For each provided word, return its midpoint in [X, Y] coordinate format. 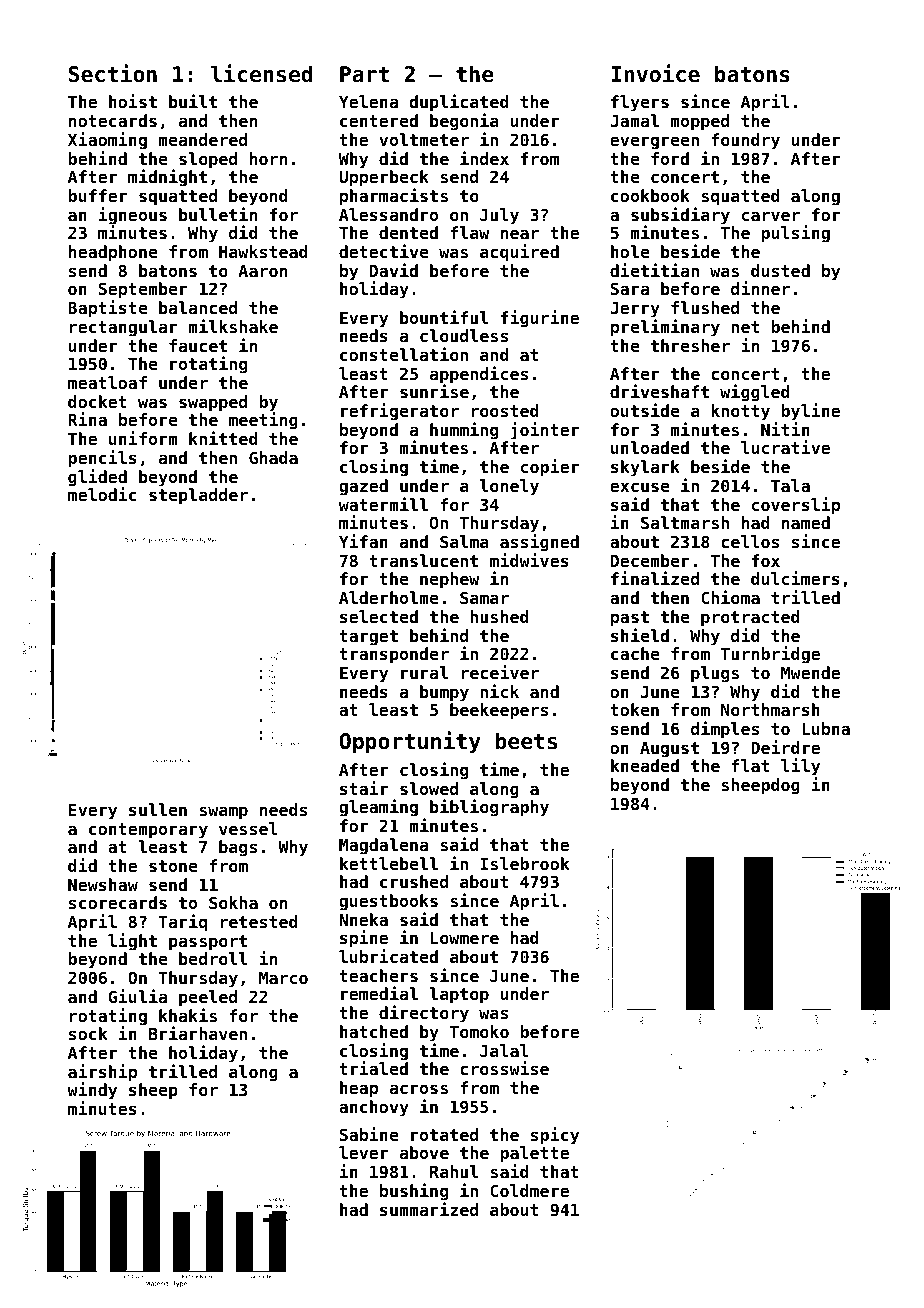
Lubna [826, 728]
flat [750, 765]
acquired [519, 253]
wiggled [755, 393]
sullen [158, 809]
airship [102, 1073]
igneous [133, 216]
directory [424, 1014]
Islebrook [524, 863]
